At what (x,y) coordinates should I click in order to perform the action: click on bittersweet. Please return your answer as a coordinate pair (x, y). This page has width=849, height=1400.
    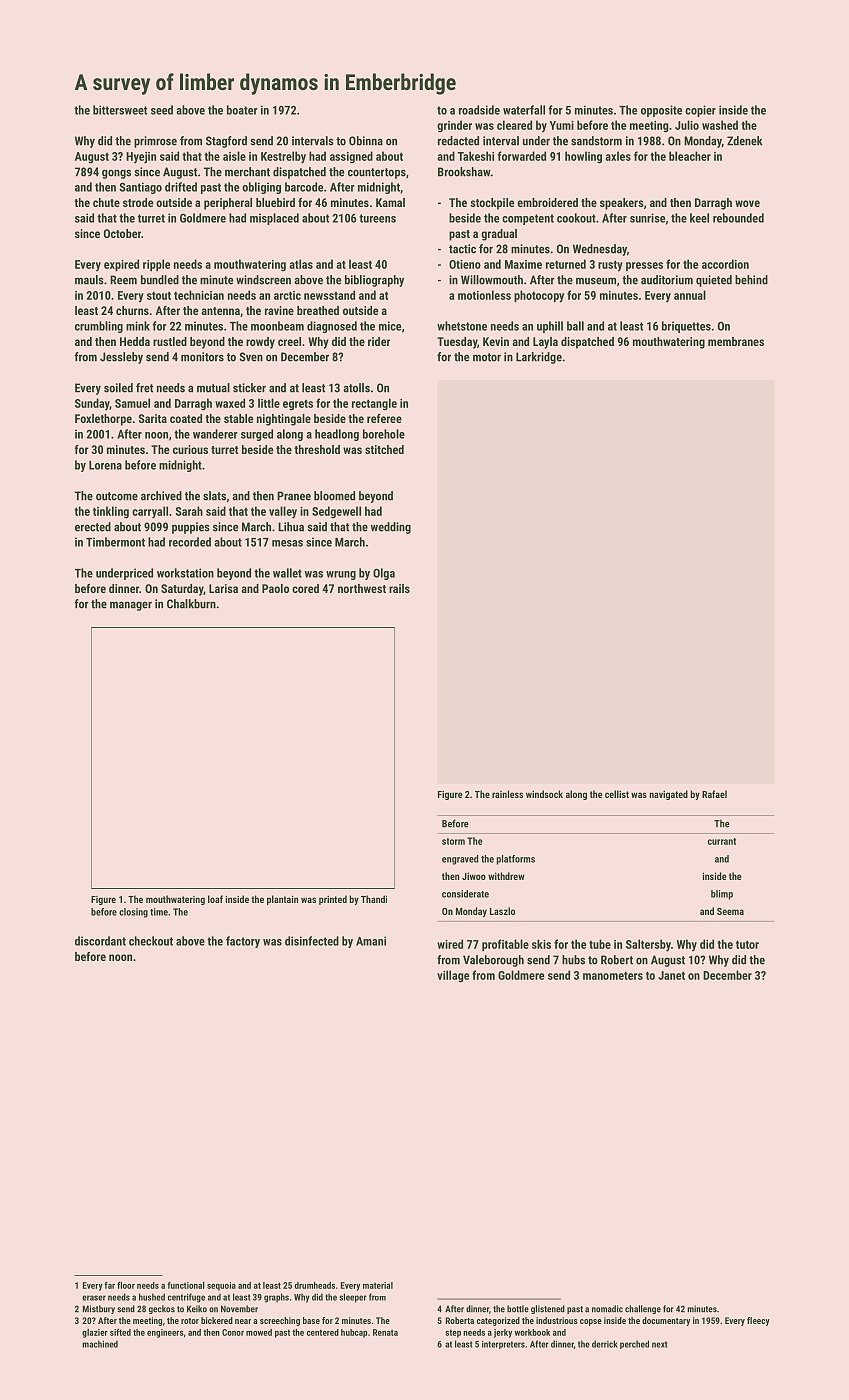
    Looking at the image, I should click on (120, 110).
